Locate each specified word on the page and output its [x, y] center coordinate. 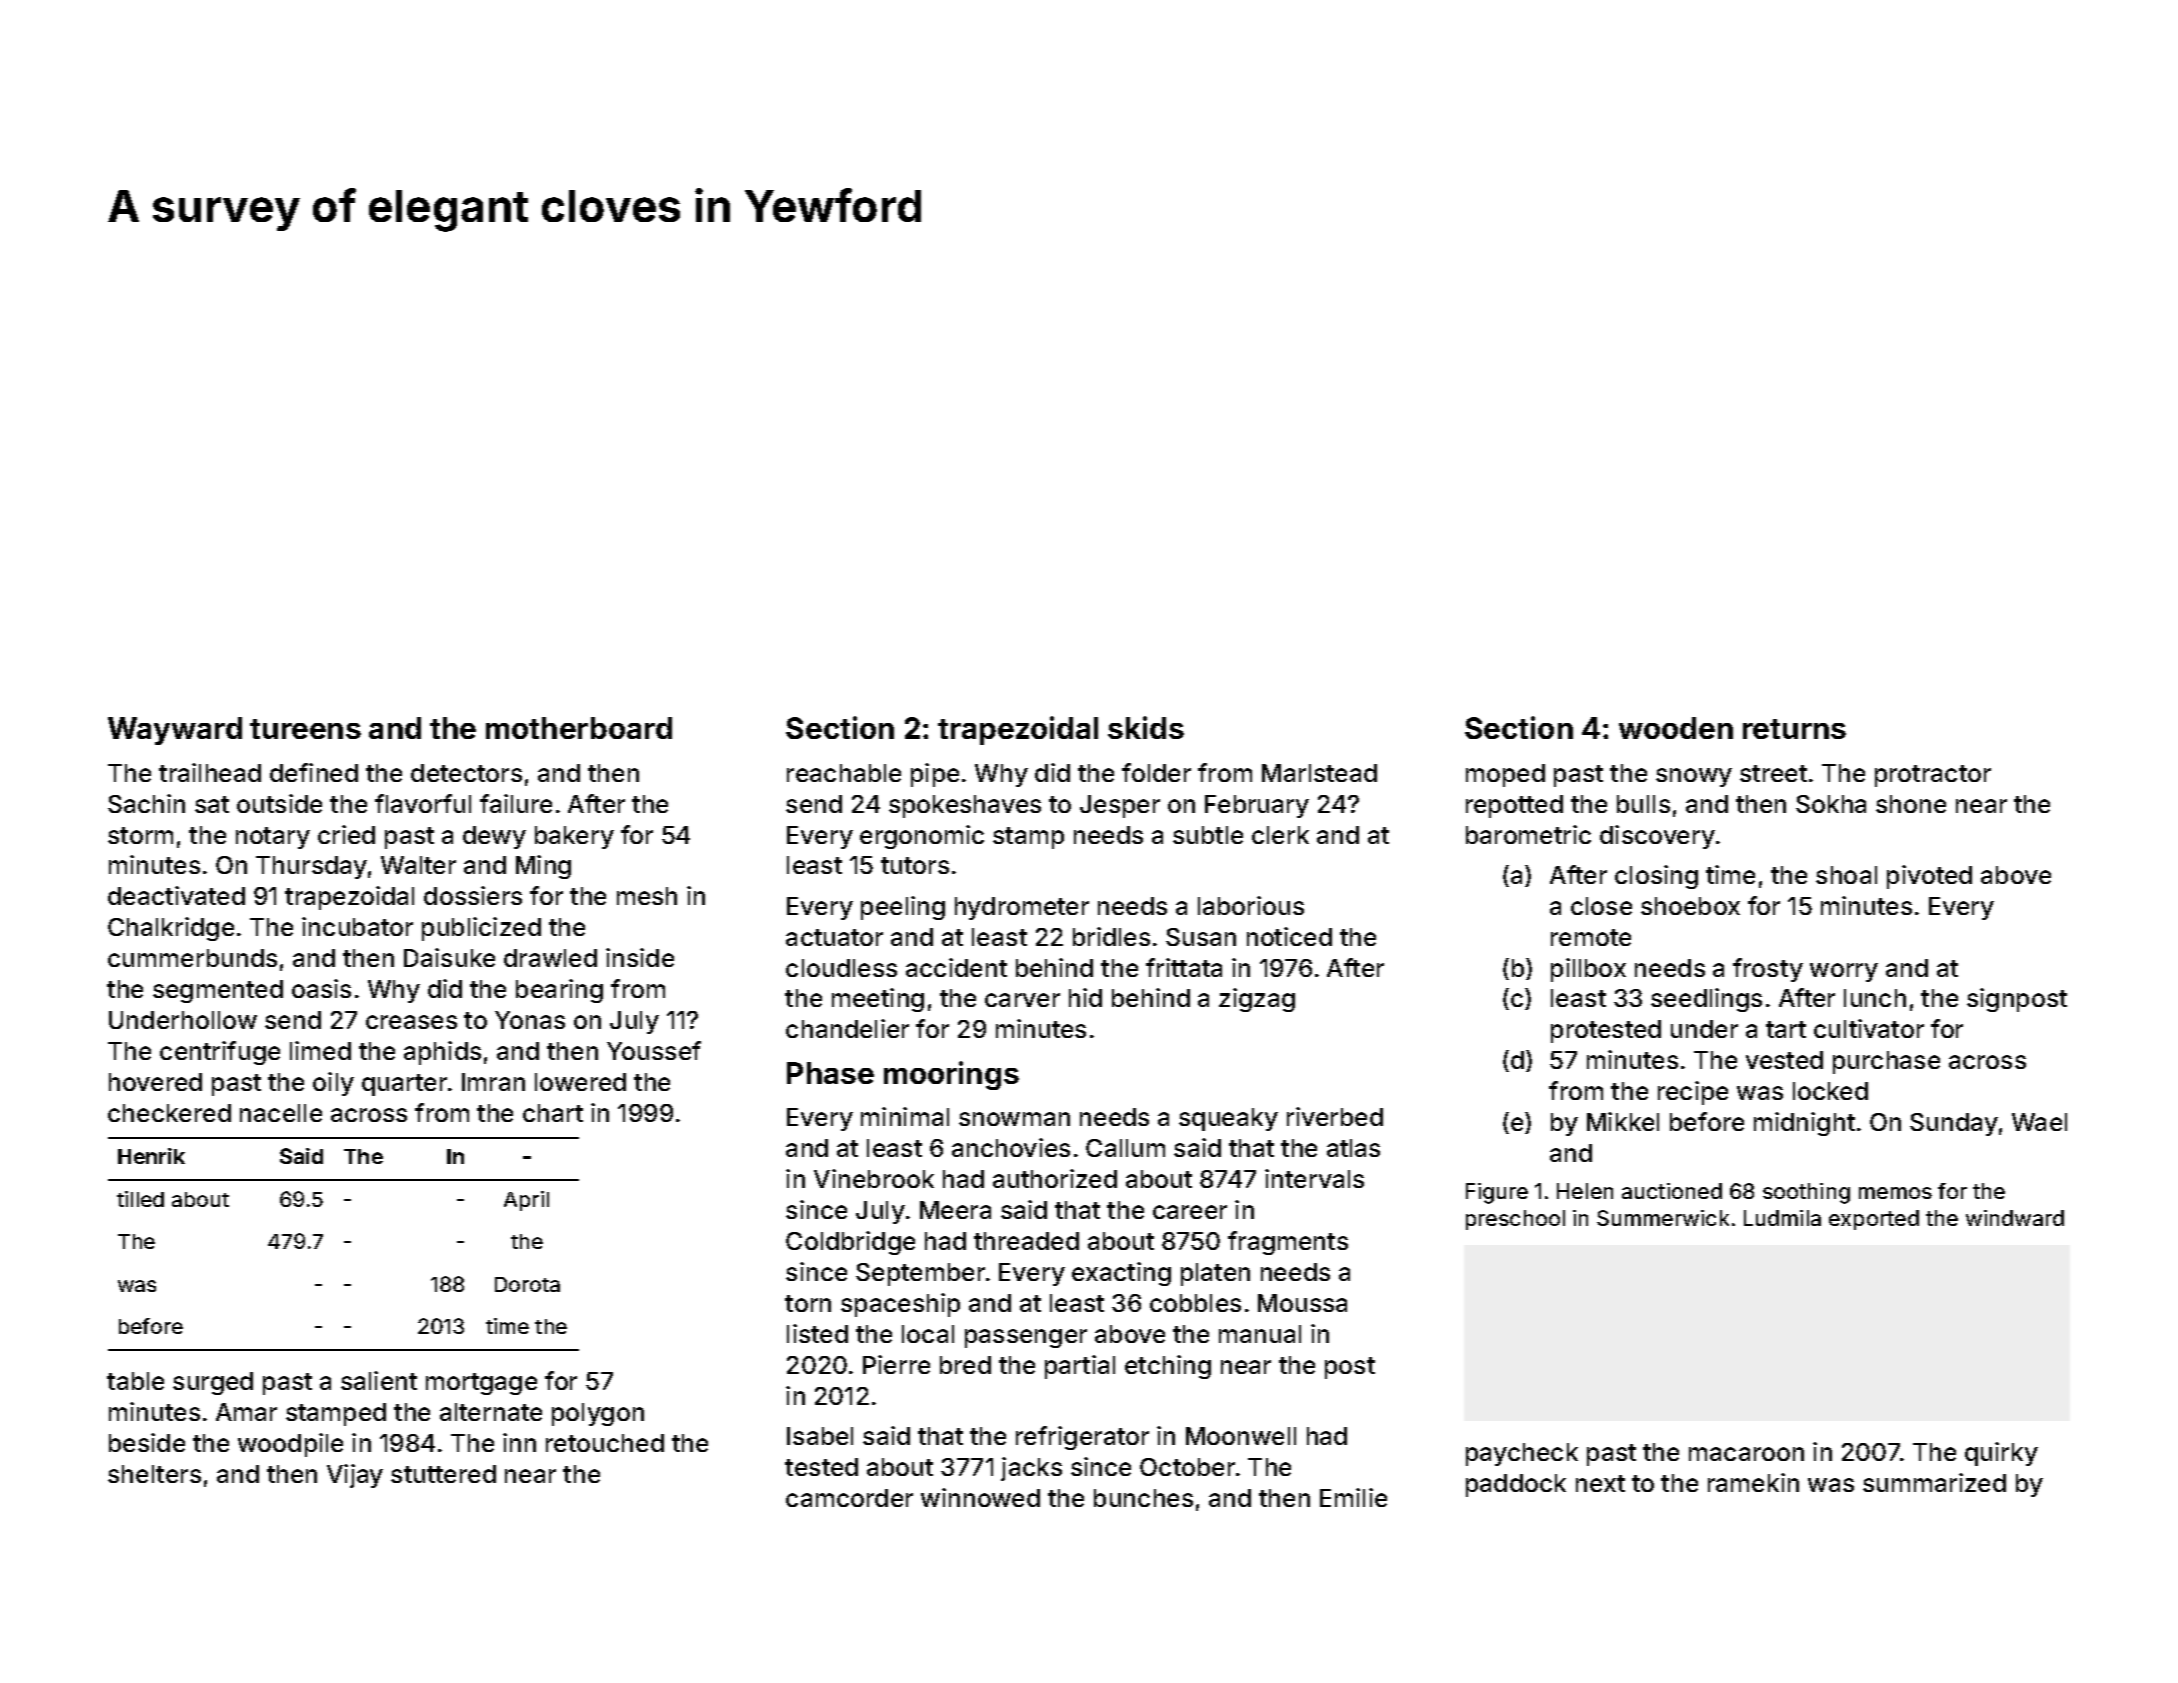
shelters [154, 1474]
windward [2015, 1218]
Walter [418, 865]
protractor [1933, 776]
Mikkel [1623, 1121]
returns [1794, 729]
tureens [305, 729]
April [526, 1201]
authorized [1055, 1178]
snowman [1014, 1119]
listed [817, 1333]
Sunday [1954, 1124]
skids [1146, 727]
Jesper [1120, 806]
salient [379, 1380]
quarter [404, 1085]
